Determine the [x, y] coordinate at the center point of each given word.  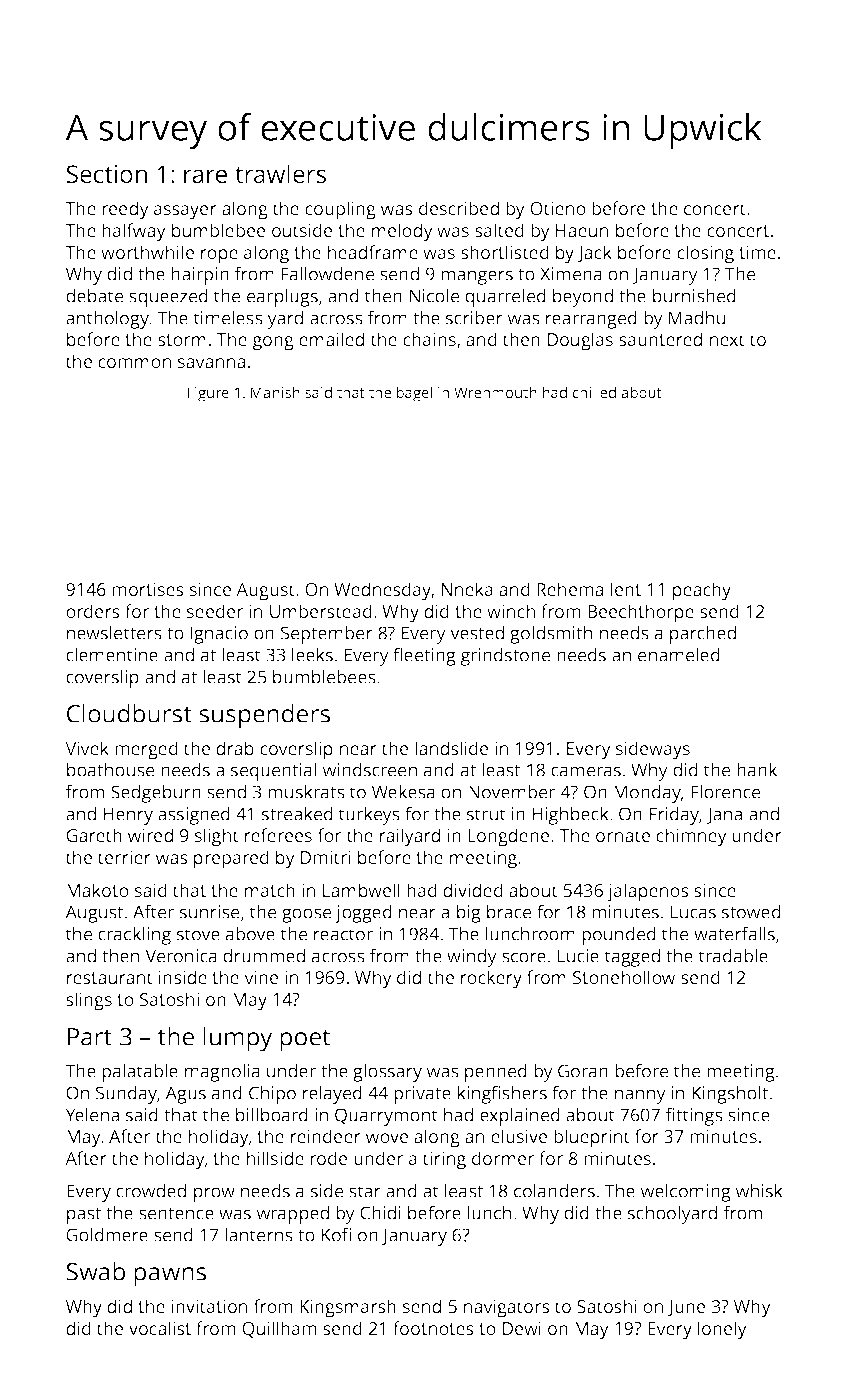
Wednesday [382, 591]
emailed [331, 339]
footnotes [433, 1328]
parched [703, 635]
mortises [148, 589]
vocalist [160, 1328]
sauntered [660, 339]
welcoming [686, 1193]
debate [94, 296]
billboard [272, 1115]
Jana [724, 815]
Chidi [380, 1213]
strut [486, 814]
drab [235, 748]
